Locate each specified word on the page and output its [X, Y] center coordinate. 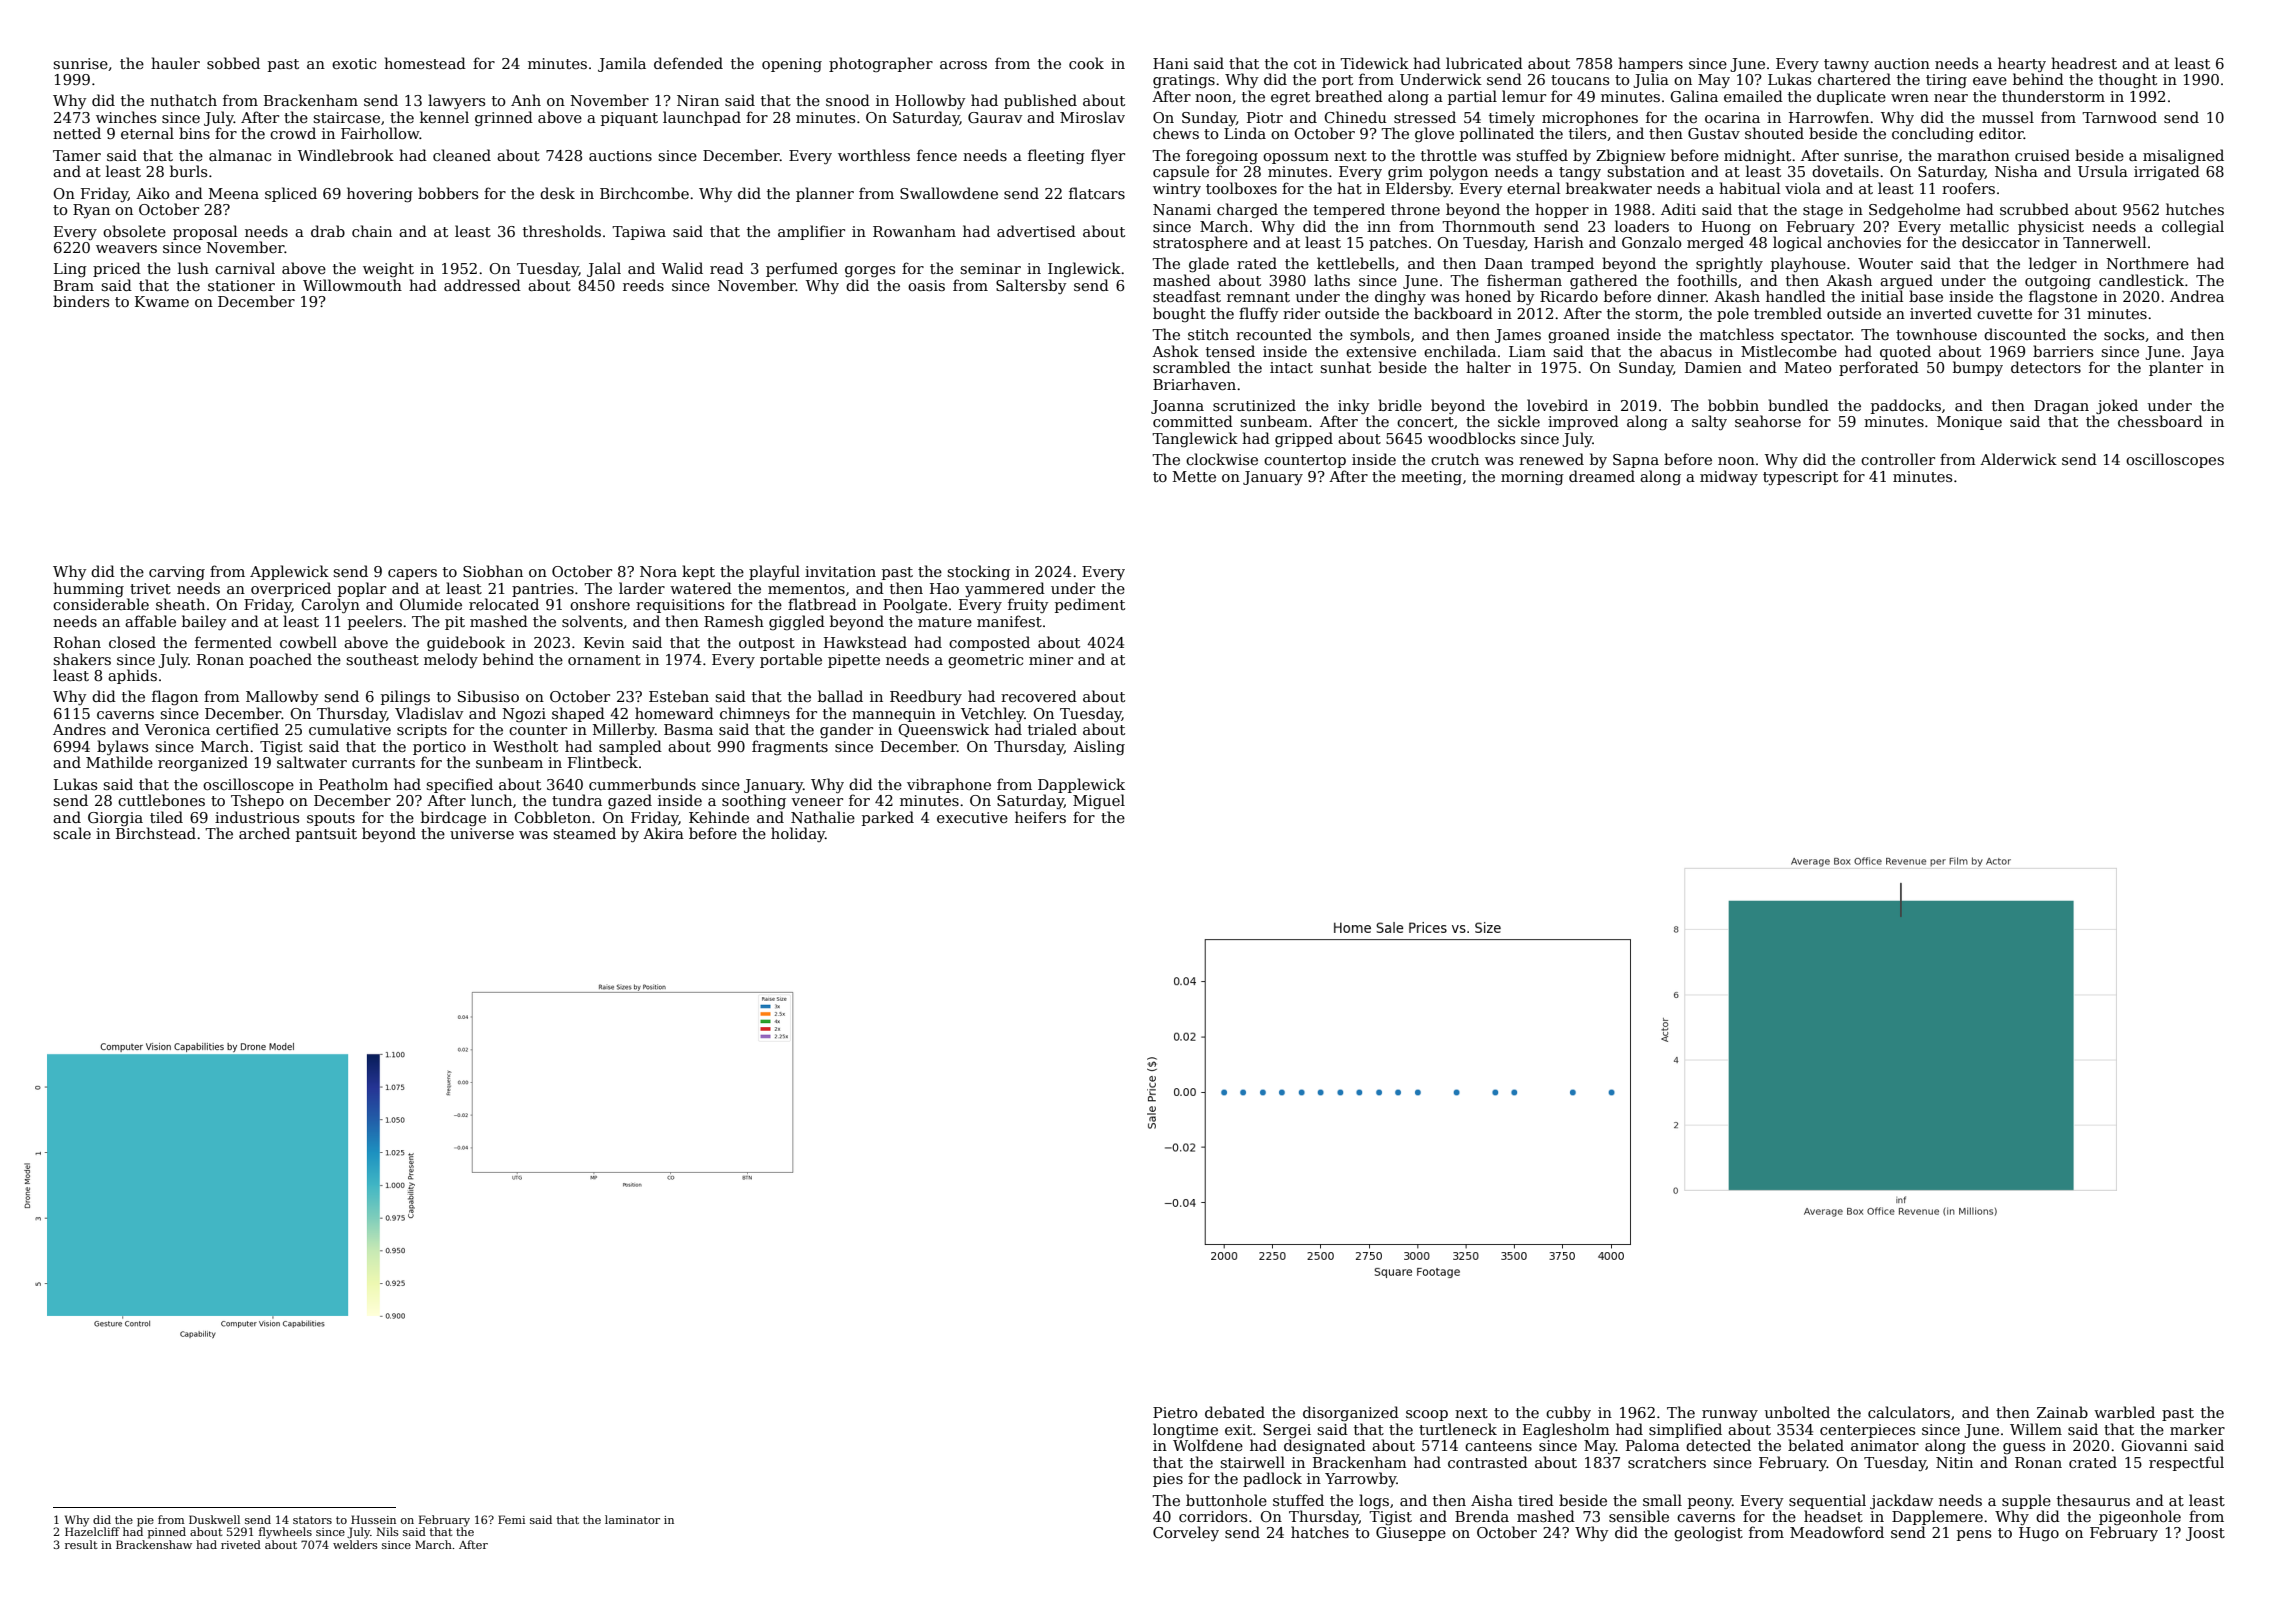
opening [792, 65]
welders [355, 1544]
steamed [584, 833]
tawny [1846, 65]
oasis [926, 285]
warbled [2124, 1412]
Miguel [1099, 801]
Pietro [1175, 1412]
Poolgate [915, 605]
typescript [1800, 478]
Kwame [162, 301]
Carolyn [330, 605]
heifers [1040, 817]
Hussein [373, 1519]
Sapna [1636, 461]
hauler [175, 63]
